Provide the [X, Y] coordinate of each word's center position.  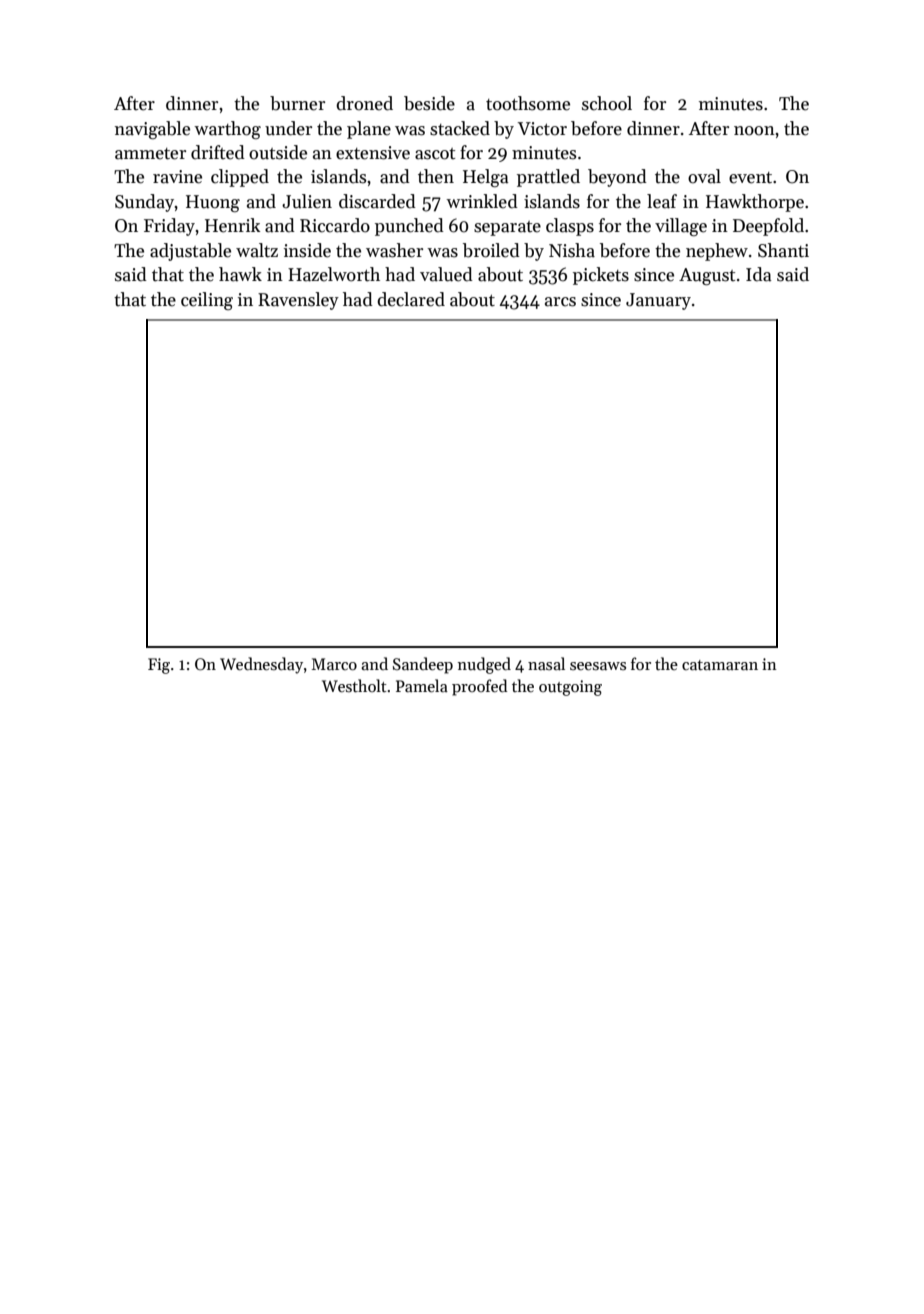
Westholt [354, 685]
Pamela [422, 685]
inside [307, 250]
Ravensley [298, 301]
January [658, 301]
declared [411, 299]
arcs [560, 302]
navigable [152, 130]
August [707, 276]
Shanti [783, 250]
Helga [486, 178]
